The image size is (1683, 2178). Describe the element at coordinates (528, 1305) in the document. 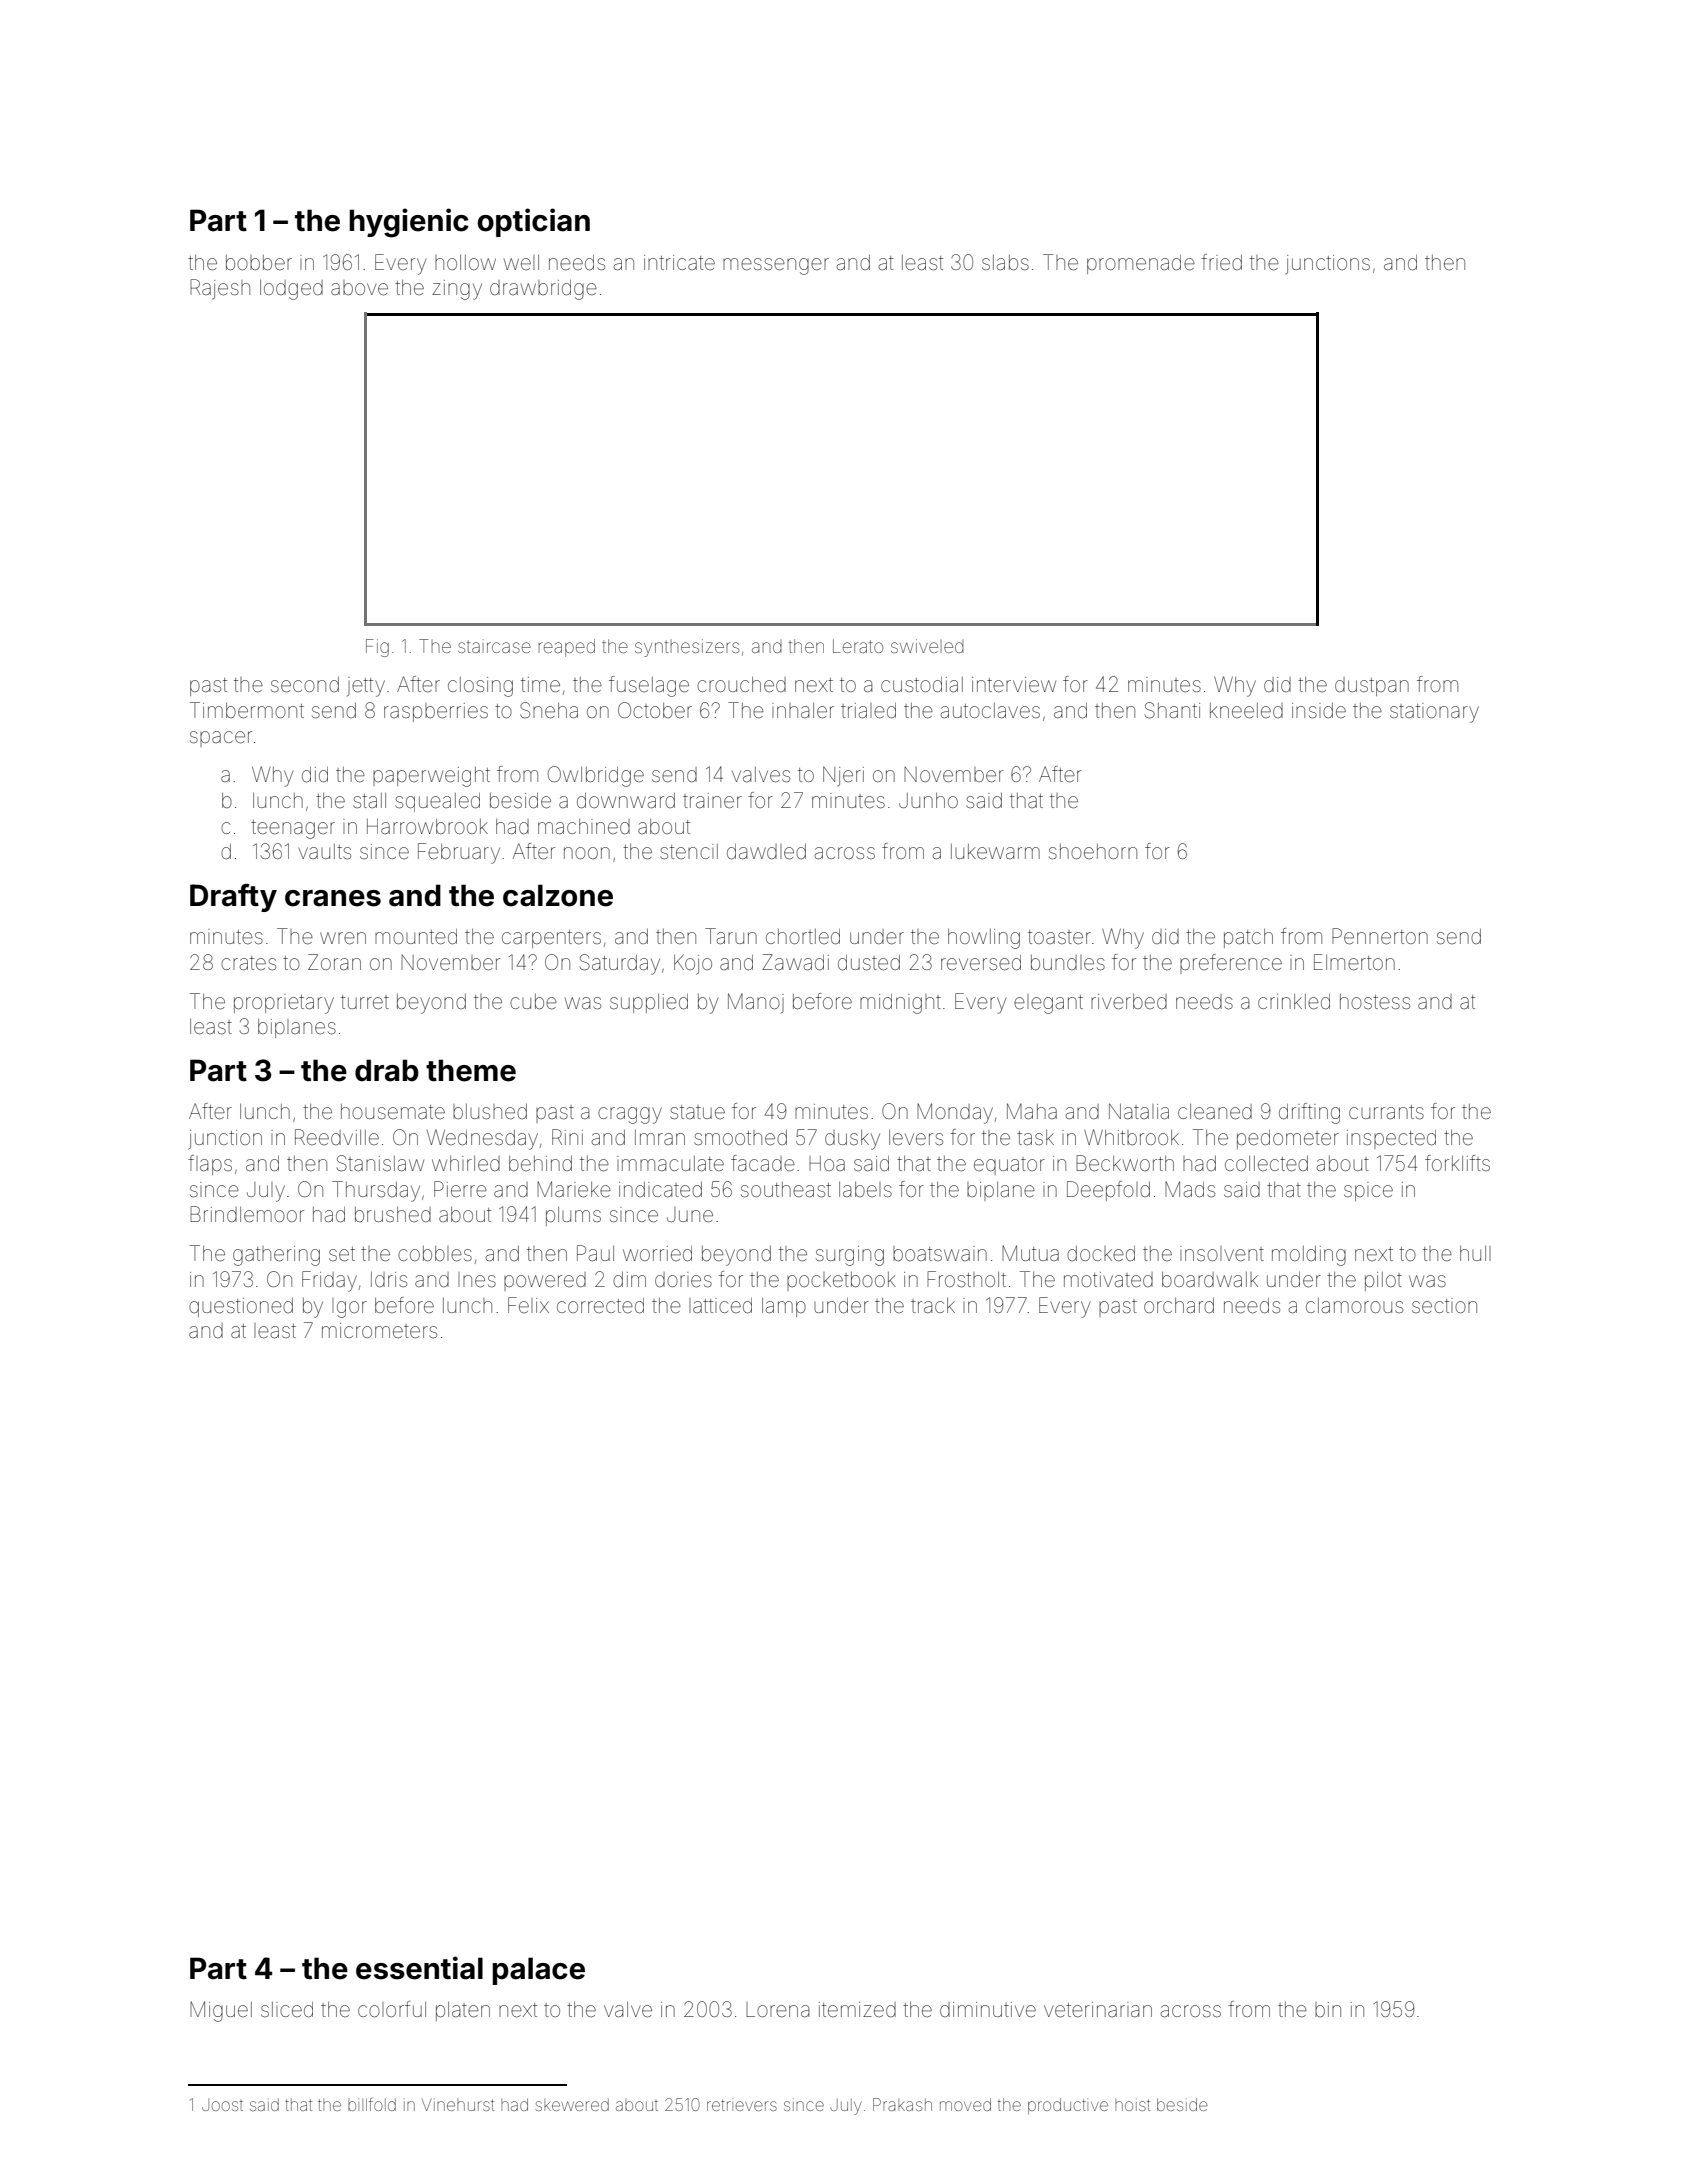

I see `Felix` at that location.
